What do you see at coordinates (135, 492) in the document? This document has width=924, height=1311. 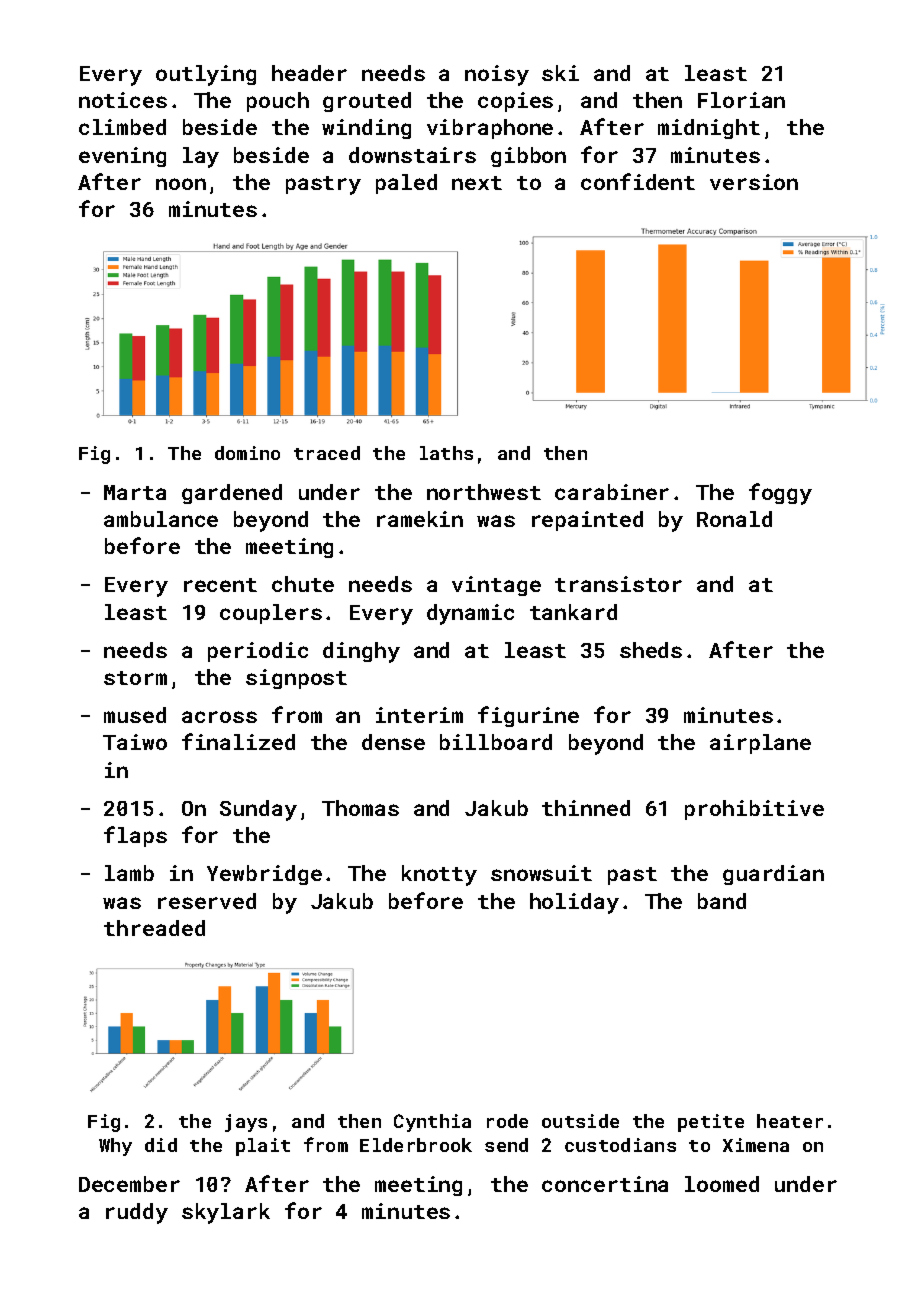 I see `Marta` at bounding box center [135, 492].
